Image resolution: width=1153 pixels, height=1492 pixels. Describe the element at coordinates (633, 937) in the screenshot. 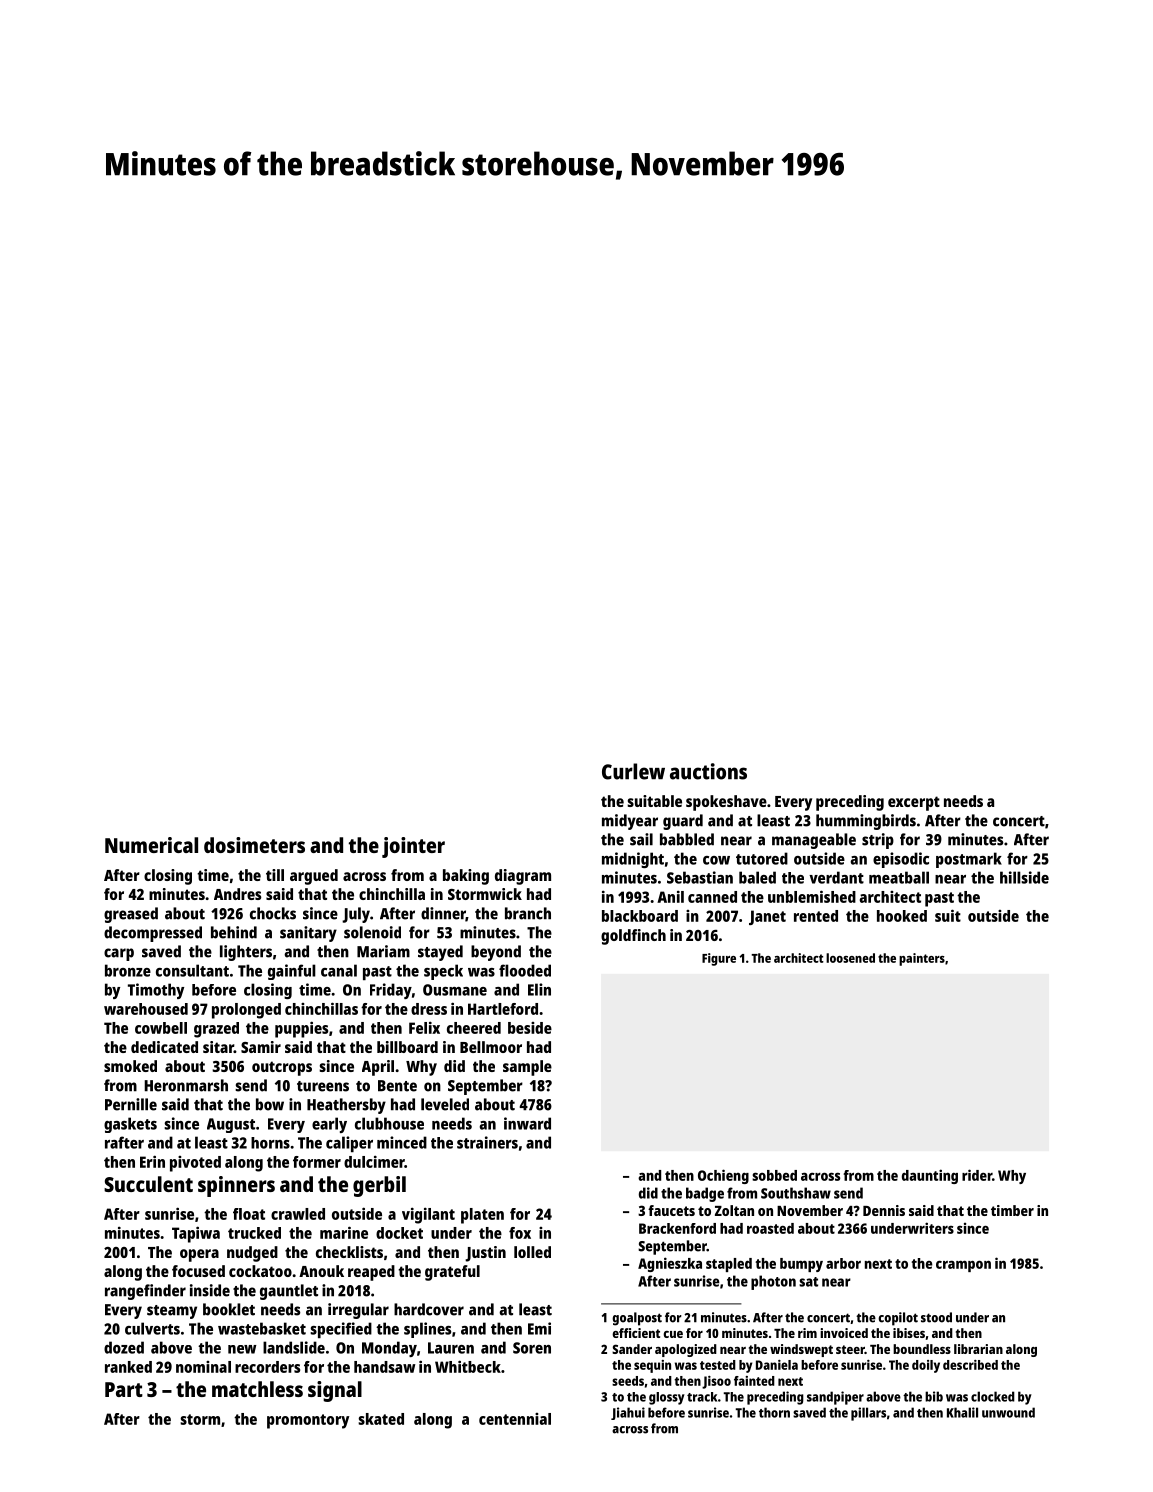

I see `goldfinch` at that location.
